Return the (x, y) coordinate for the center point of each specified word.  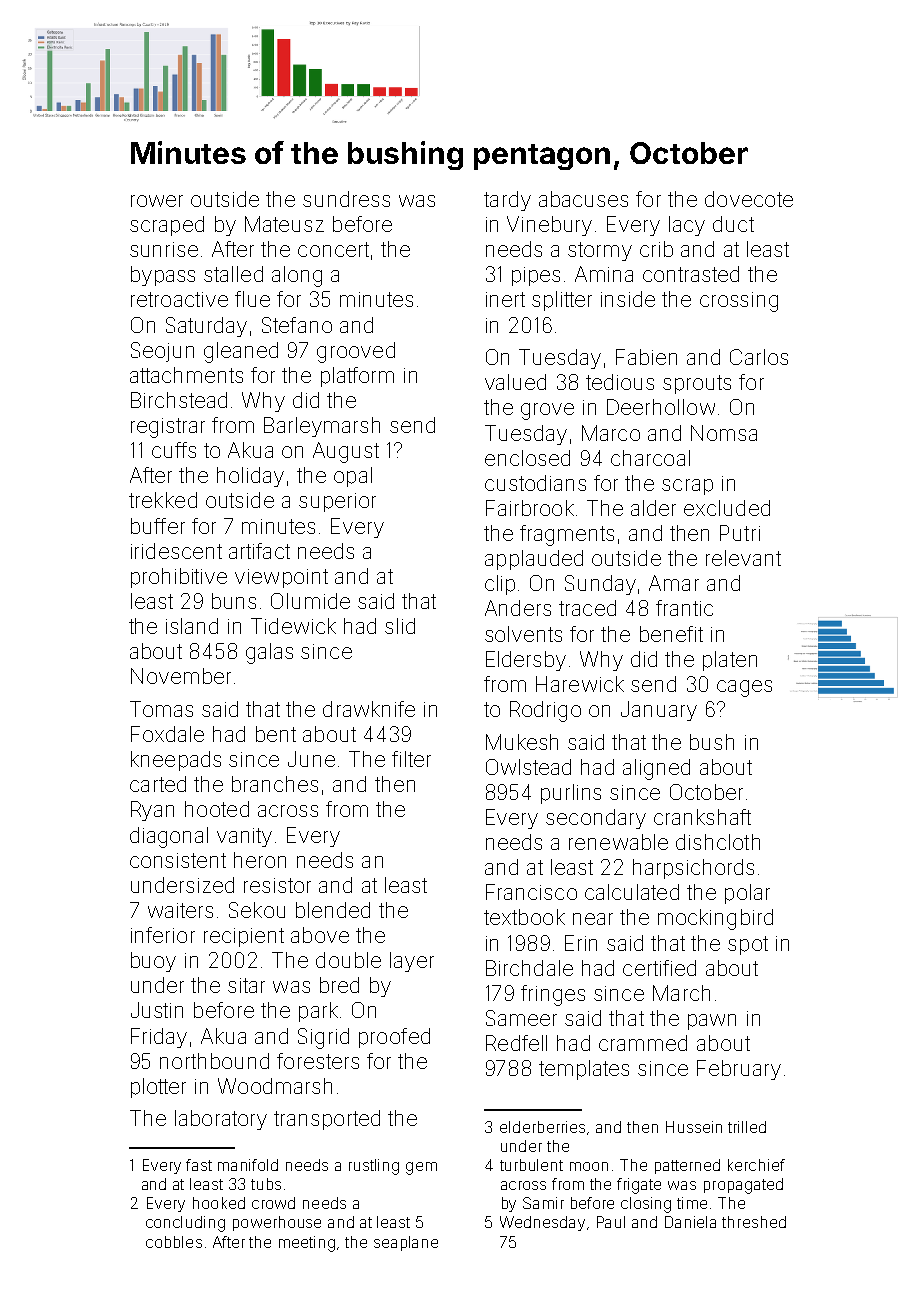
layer (412, 962)
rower (157, 201)
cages (744, 688)
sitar (246, 985)
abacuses (583, 199)
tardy (507, 201)
